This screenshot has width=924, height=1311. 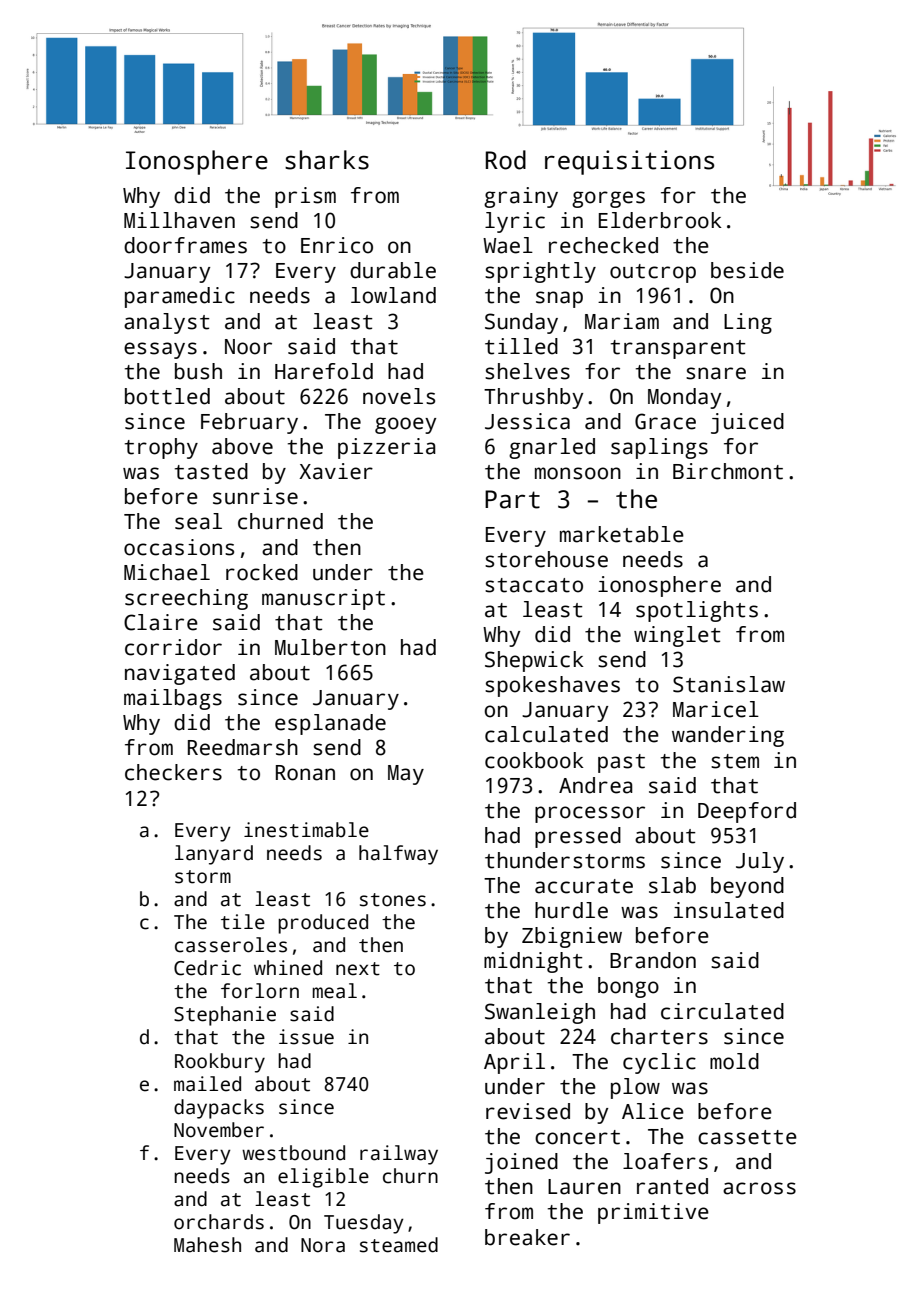 What do you see at coordinates (248, 347) in the screenshot?
I see `Noor` at bounding box center [248, 347].
